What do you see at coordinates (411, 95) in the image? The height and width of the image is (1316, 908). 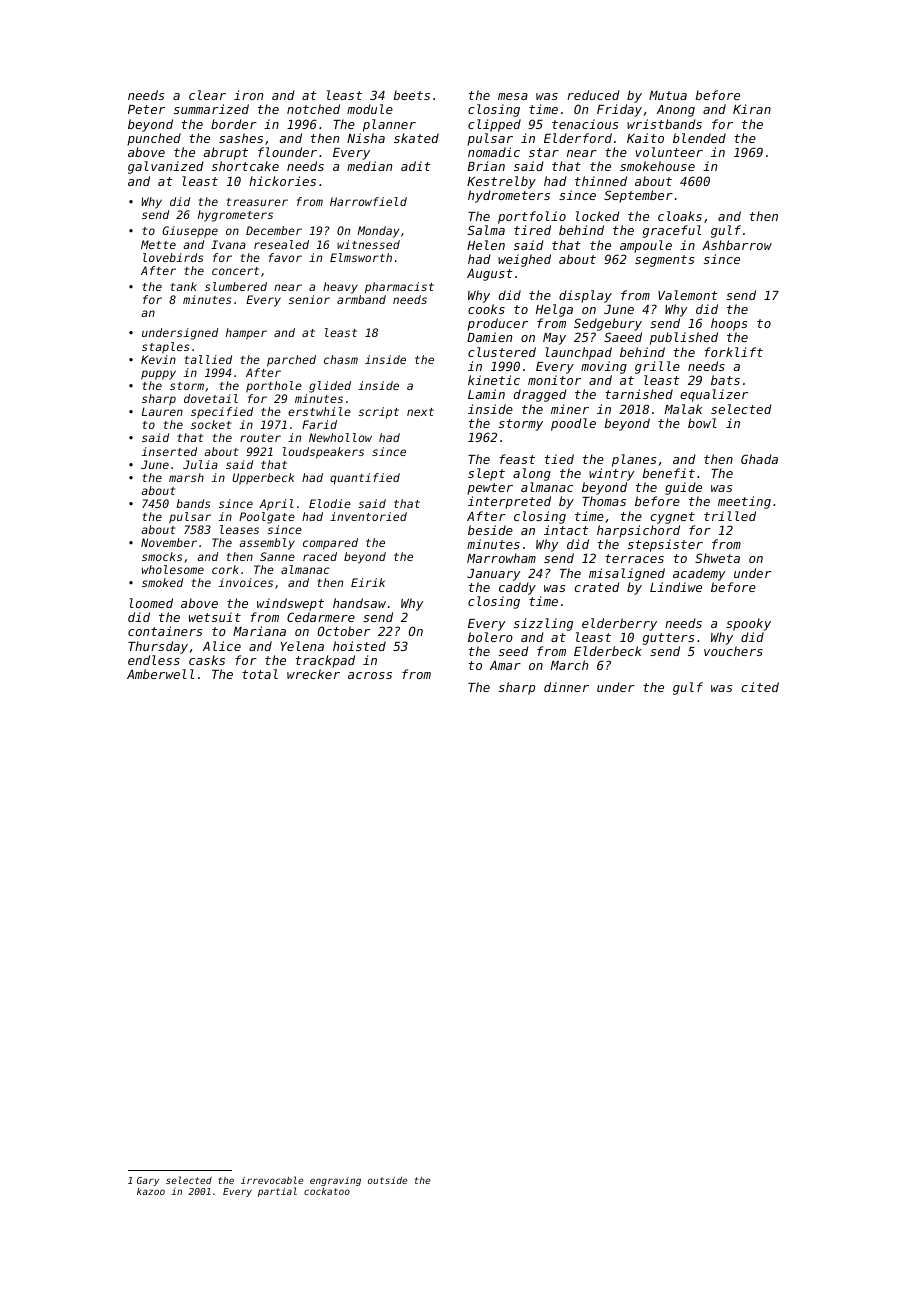 I see `beets` at bounding box center [411, 95].
